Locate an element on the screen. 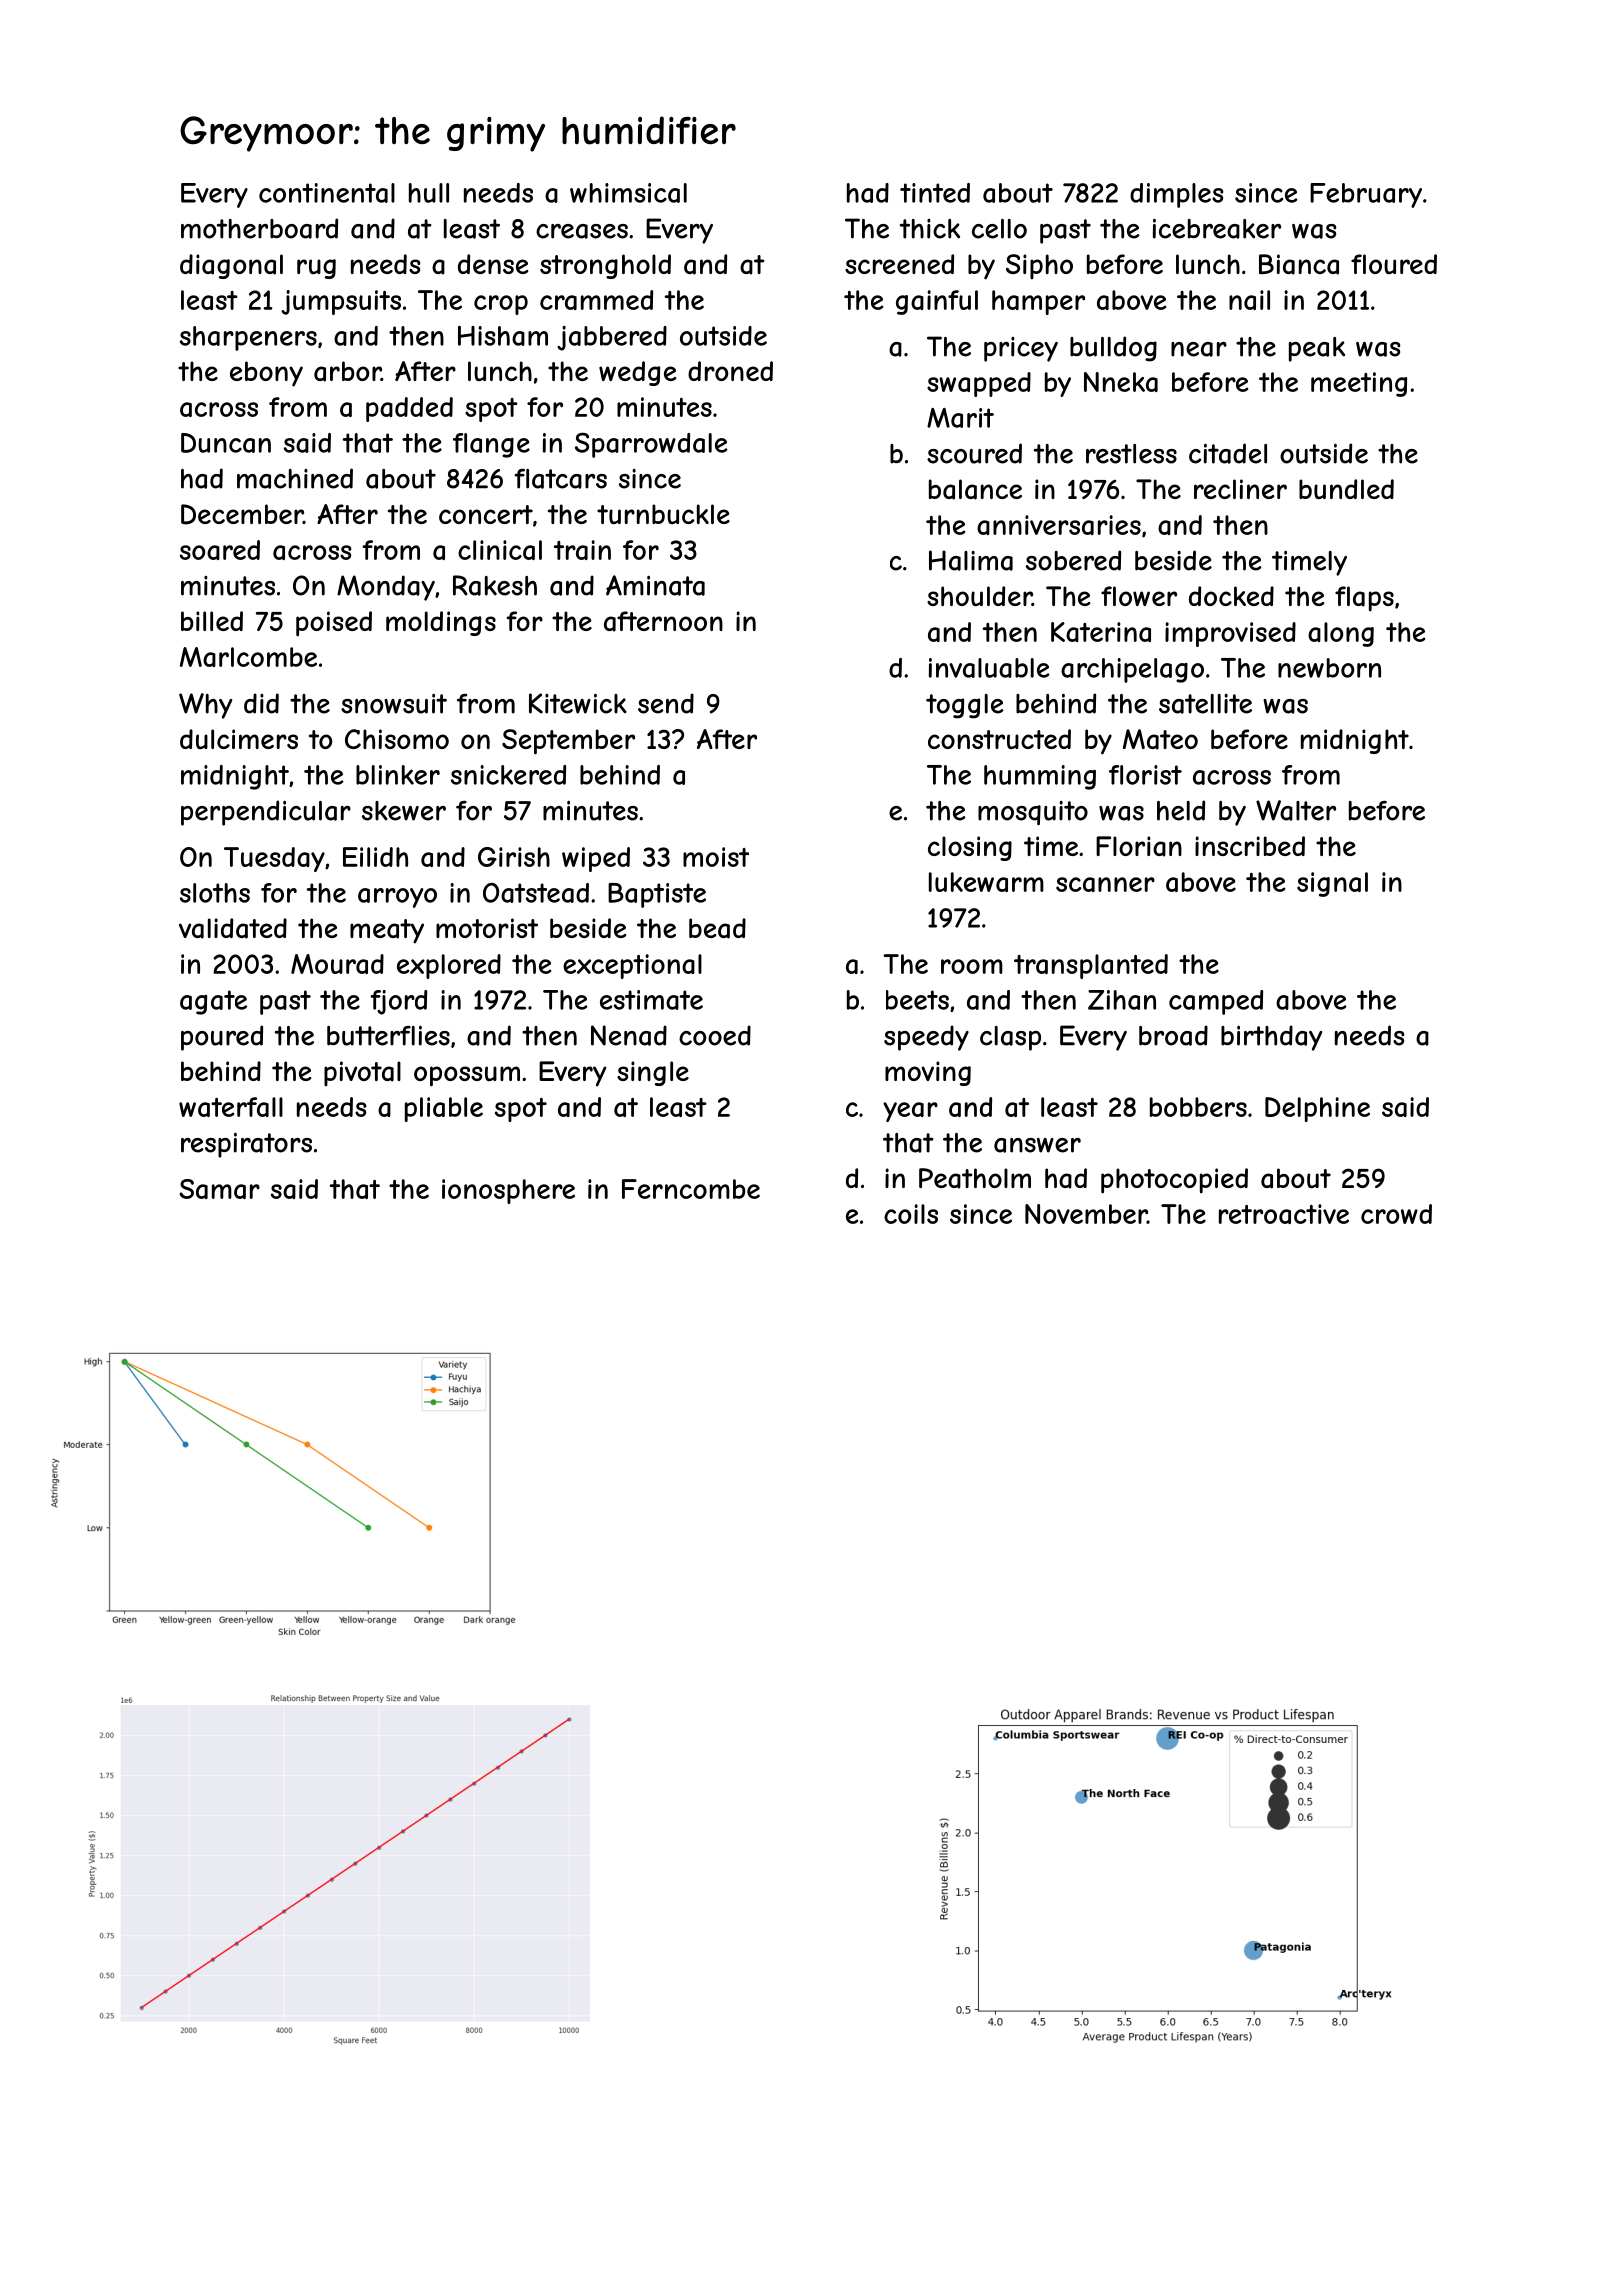  continental is located at coordinates (327, 193).
